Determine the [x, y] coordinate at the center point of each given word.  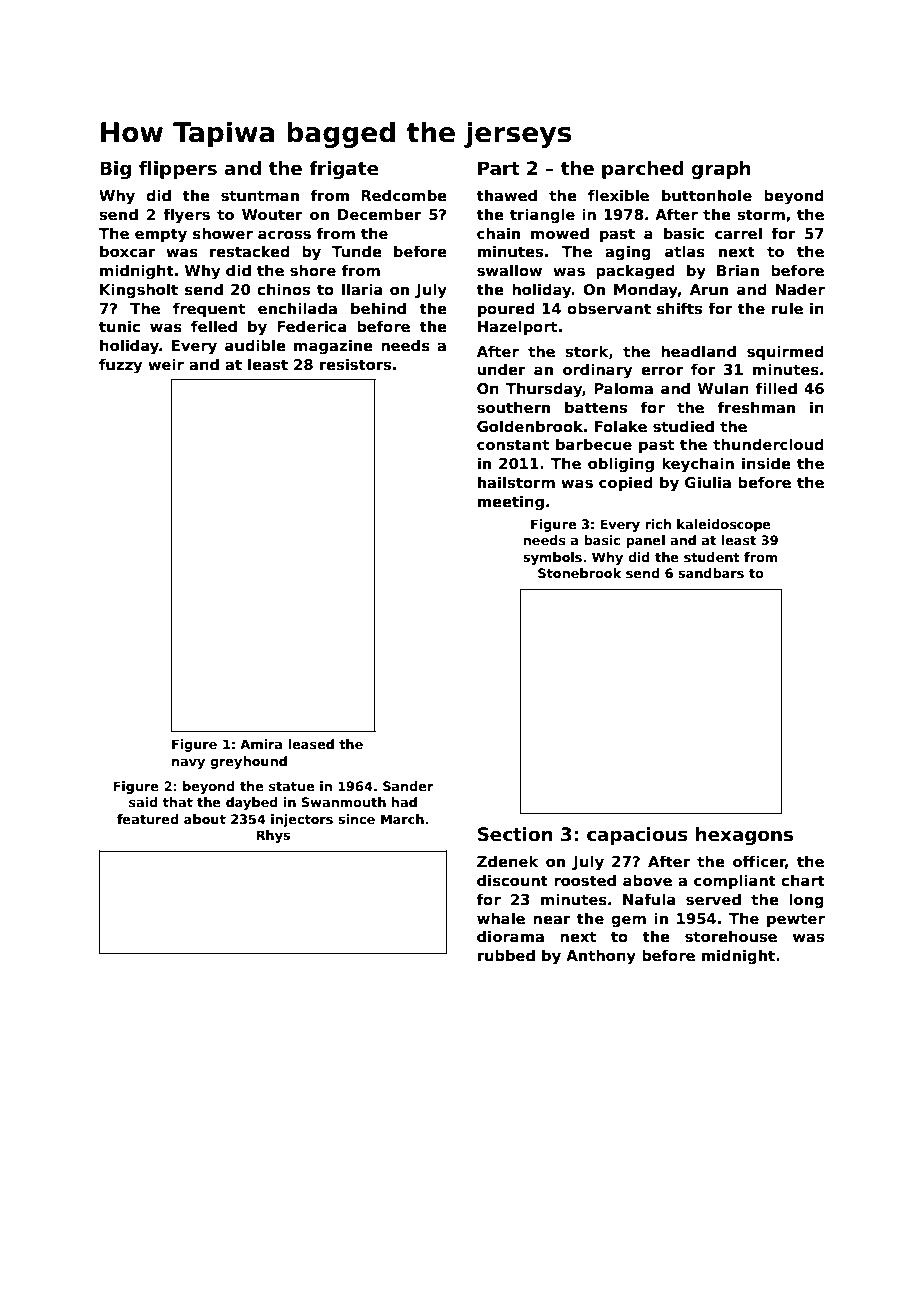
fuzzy [120, 366]
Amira [261, 744]
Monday [646, 291]
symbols [552, 558]
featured [147, 819]
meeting [511, 502]
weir [166, 364]
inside [766, 463]
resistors [355, 364]
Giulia [708, 482]
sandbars [711, 573]
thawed [507, 195]
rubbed [506, 955]
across [284, 234]
